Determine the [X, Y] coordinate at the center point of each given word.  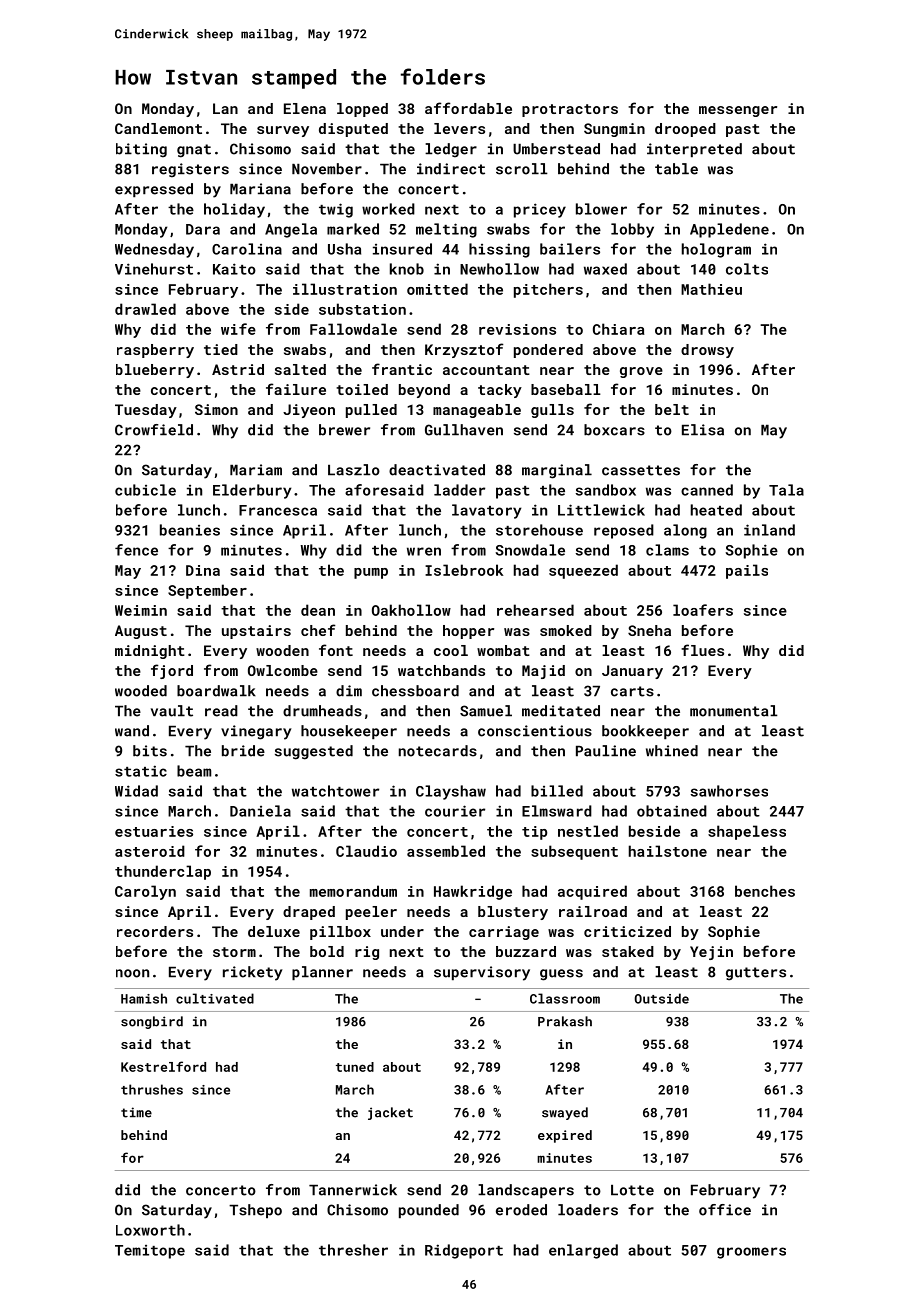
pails [747, 571]
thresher [353, 1250]
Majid [543, 672]
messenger [738, 111]
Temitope [150, 1252]
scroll [522, 169]
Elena [305, 108]
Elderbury [252, 491]
